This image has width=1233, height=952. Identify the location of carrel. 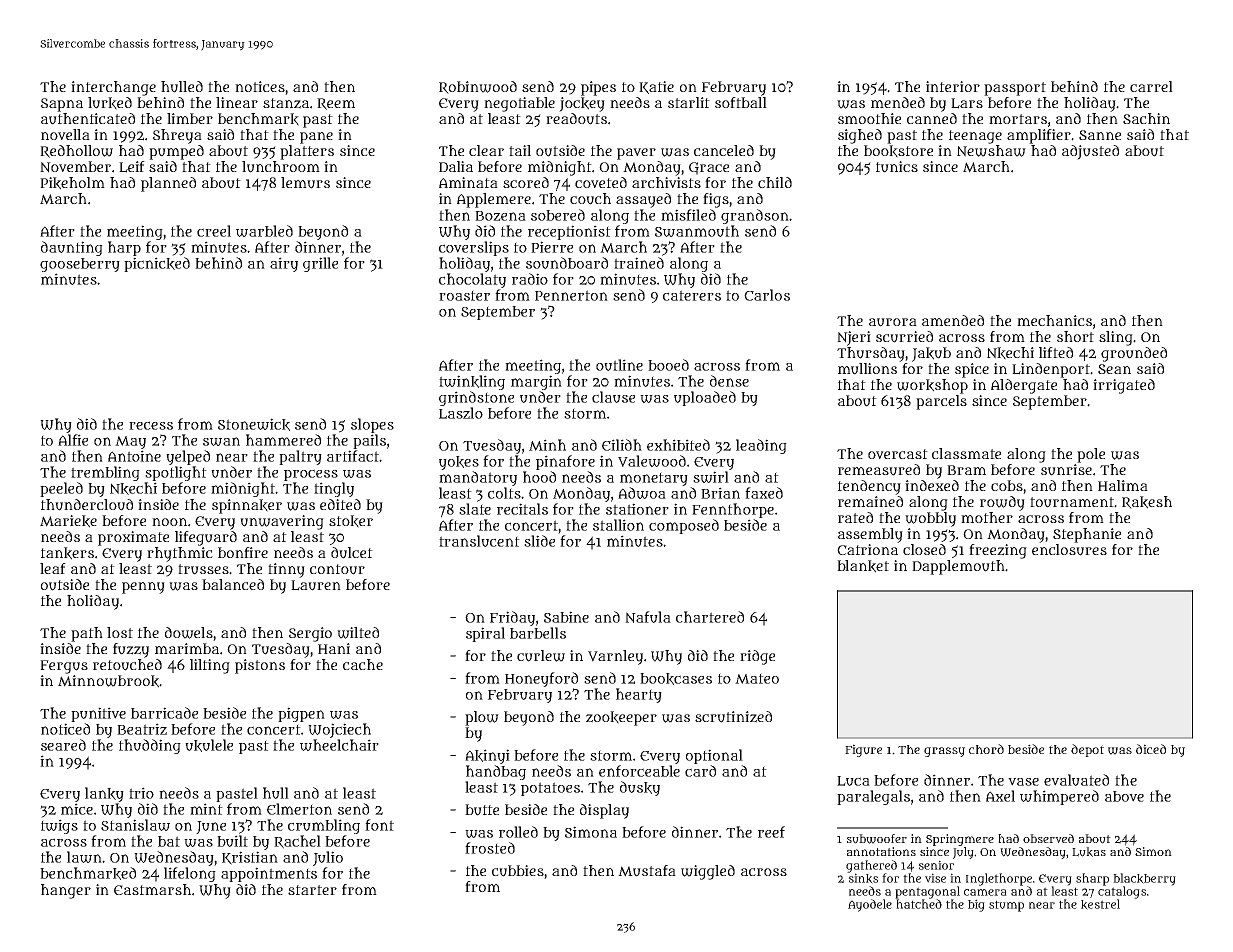
(1151, 86).
